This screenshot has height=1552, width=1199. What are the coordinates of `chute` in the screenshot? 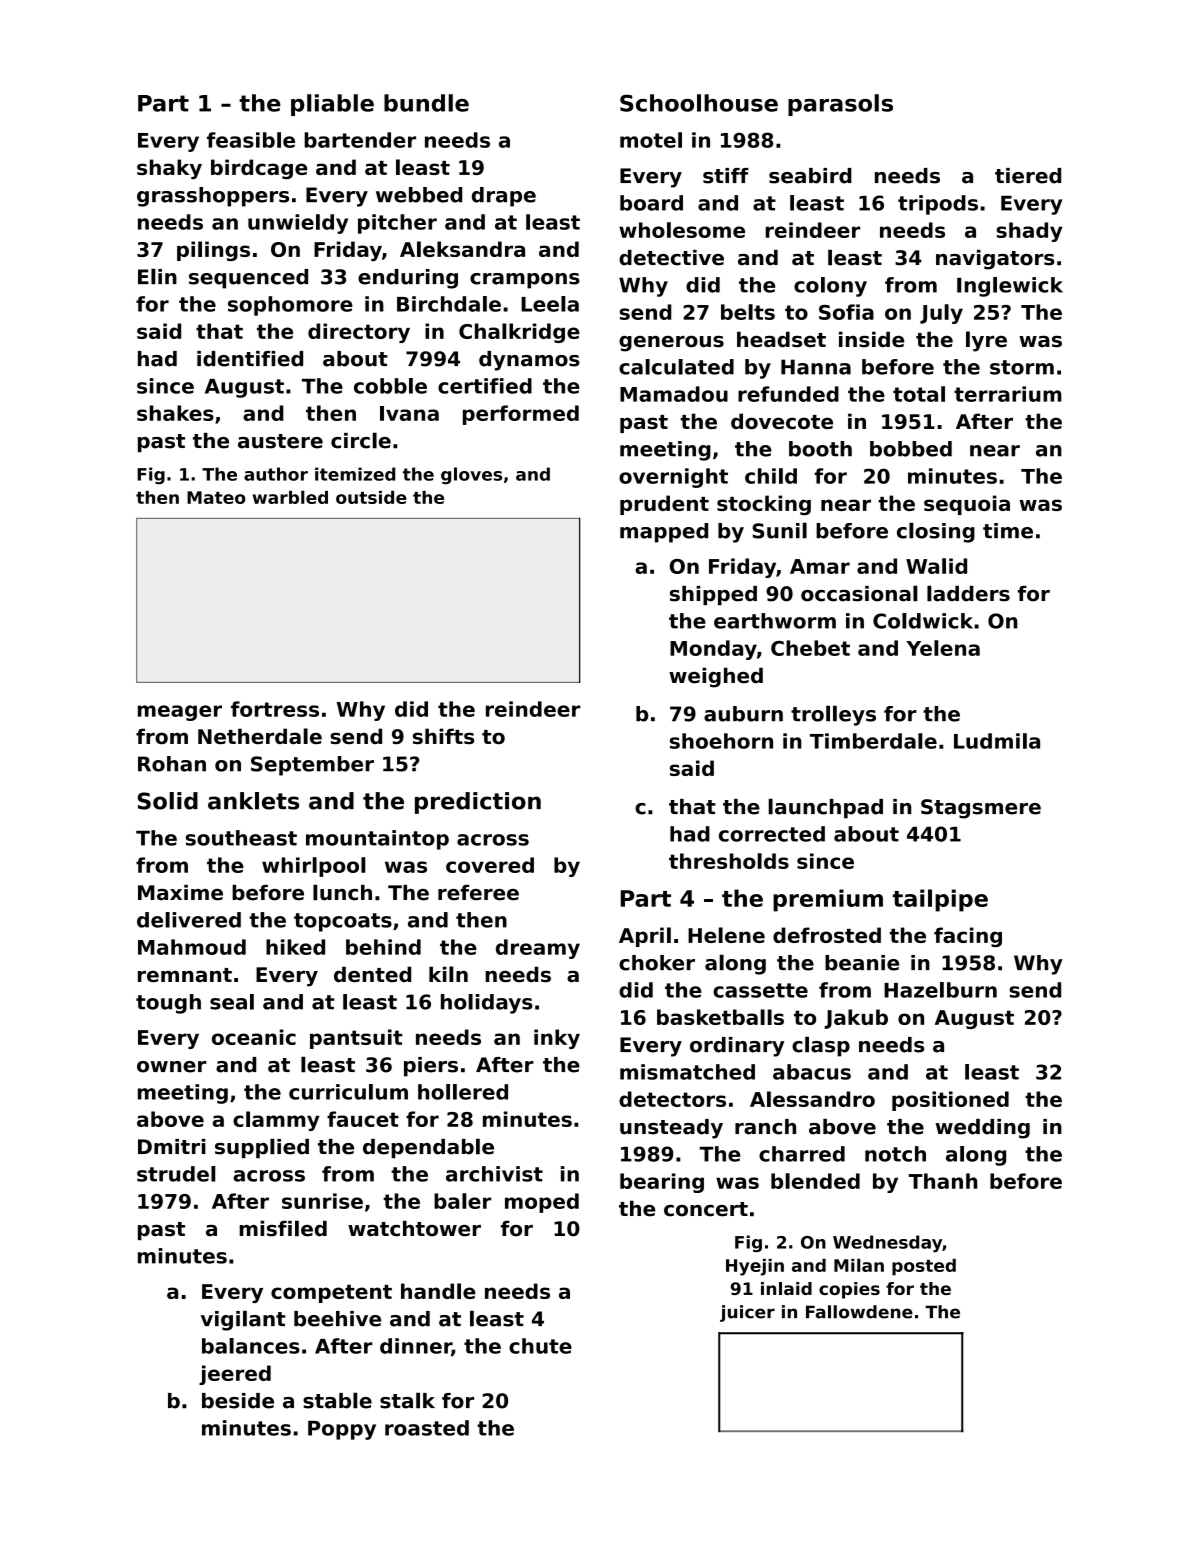 It's located at (540, 1346).
